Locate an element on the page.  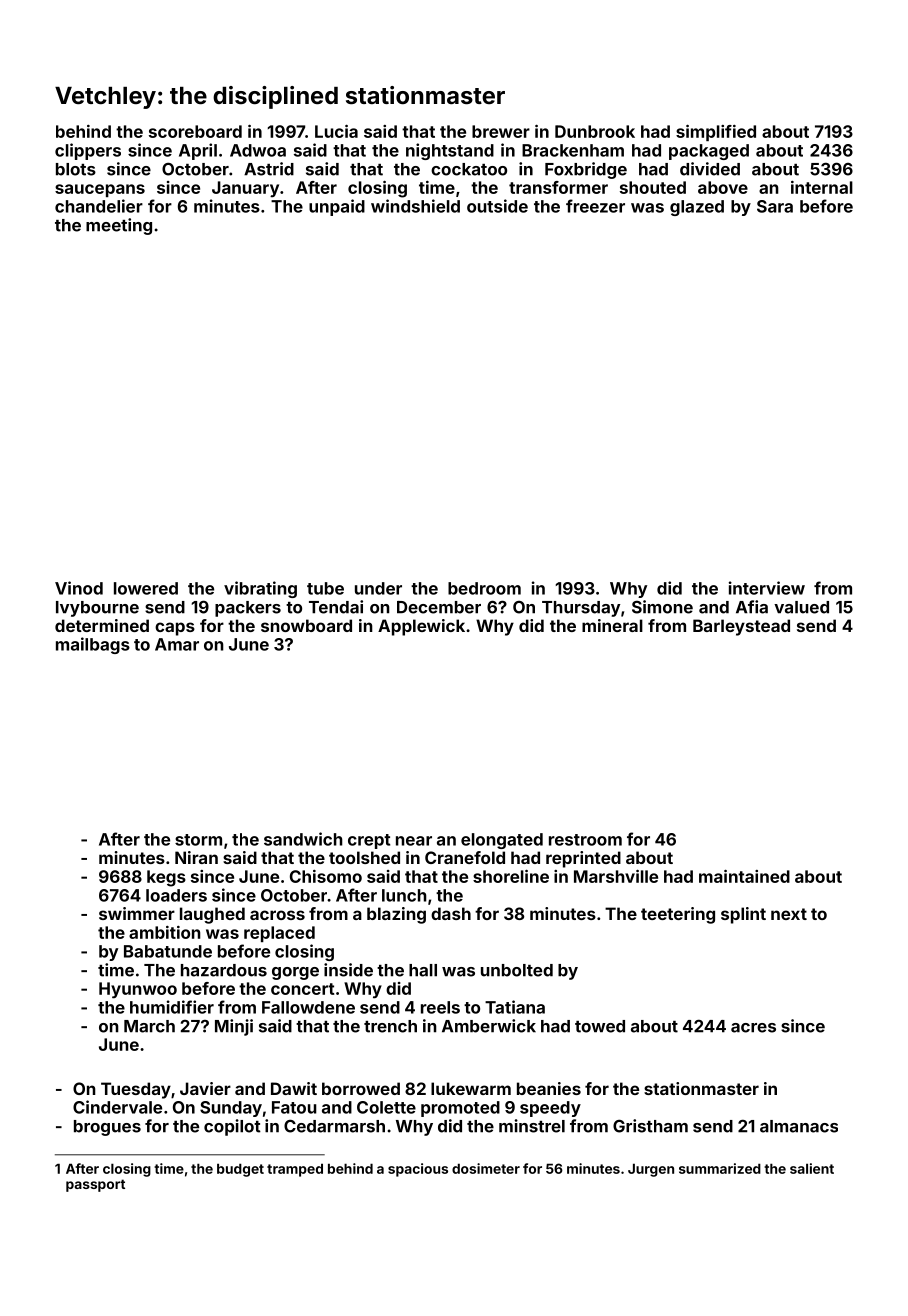
scoreboard is located at coordinates (195, 131).
